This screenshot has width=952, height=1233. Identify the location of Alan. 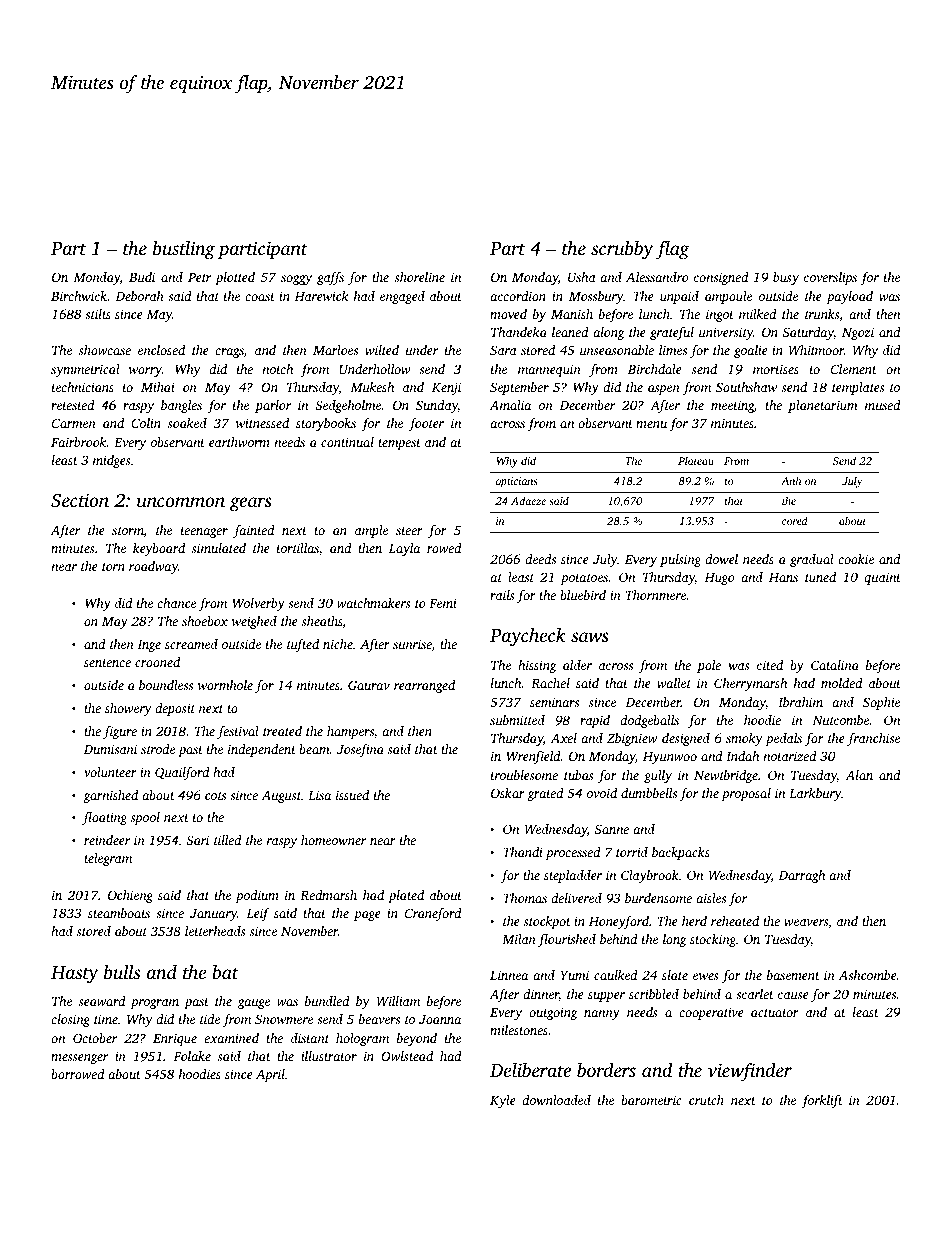
(859, 775).
